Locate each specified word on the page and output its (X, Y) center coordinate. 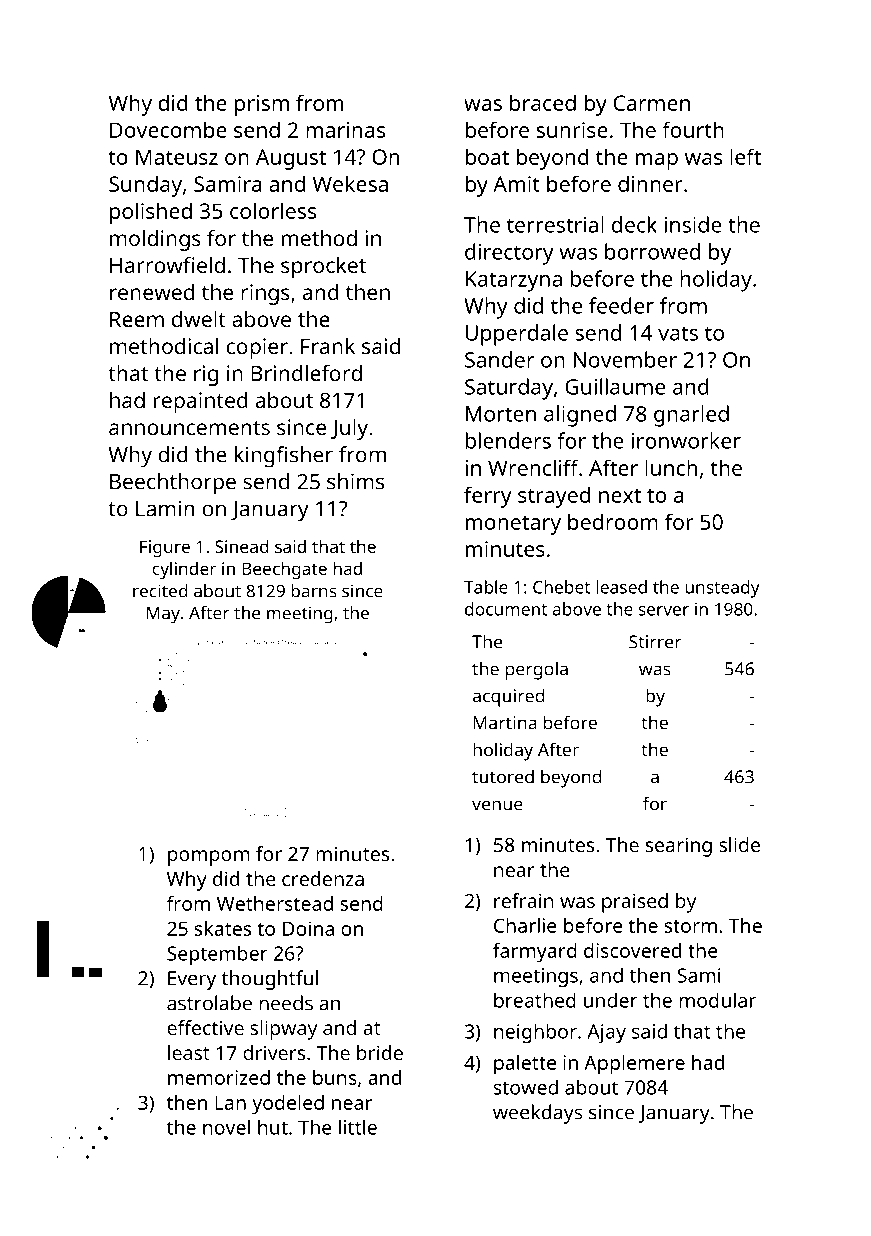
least (189, 1052)
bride (380, 1052)
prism (262, 105)
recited (160, 591)
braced (543, 102)
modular (717, 1000)
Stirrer (655, 642)
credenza (323, 878)
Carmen (652, 103)
